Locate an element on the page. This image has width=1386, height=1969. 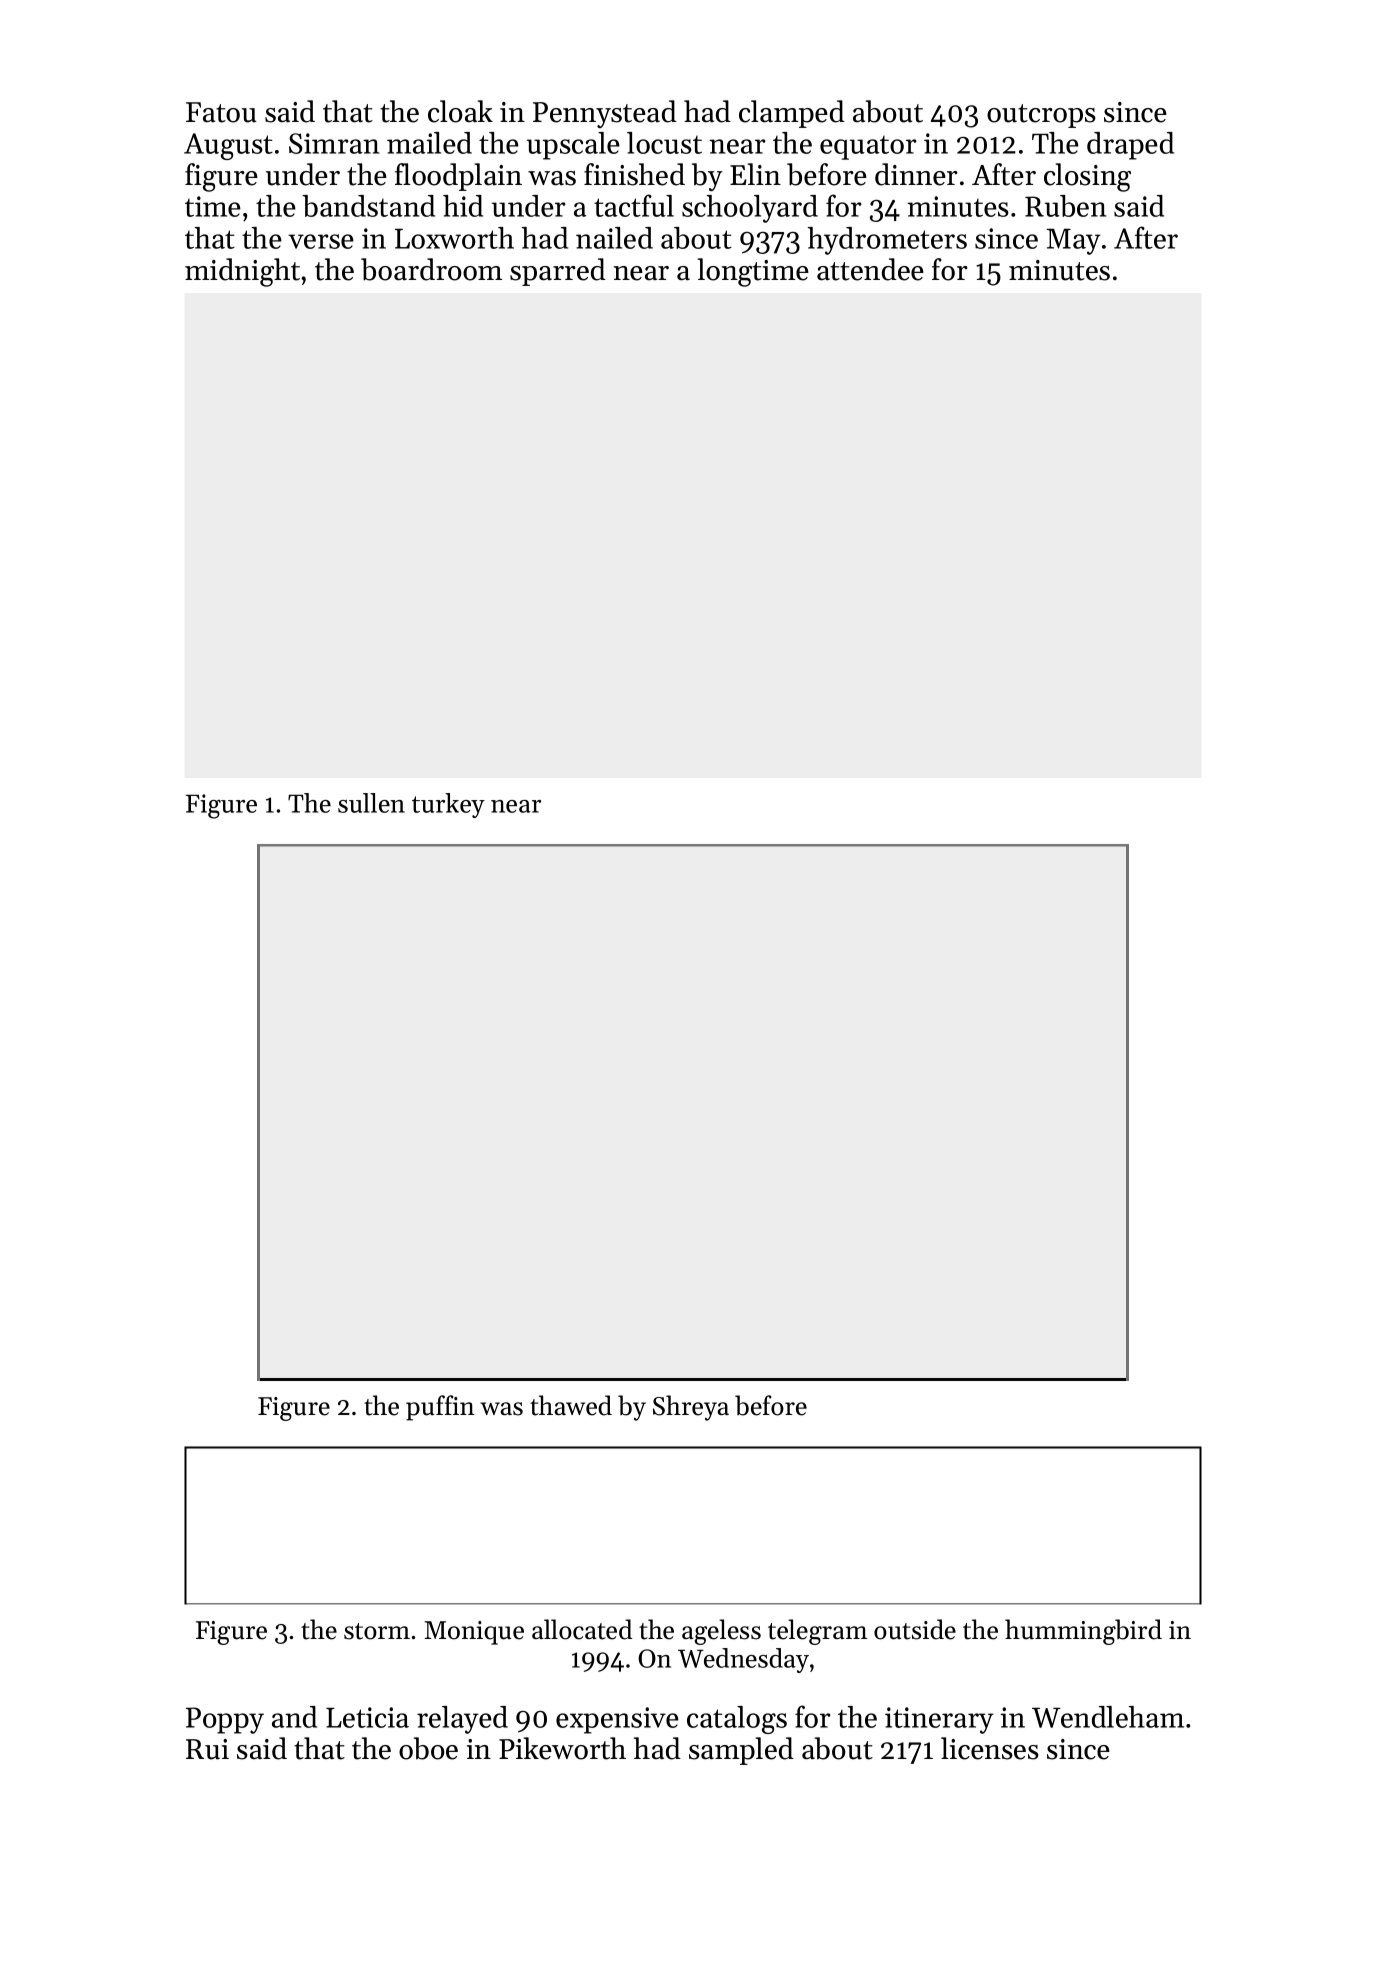
Leticia is located at coordinates (367, 1717).
